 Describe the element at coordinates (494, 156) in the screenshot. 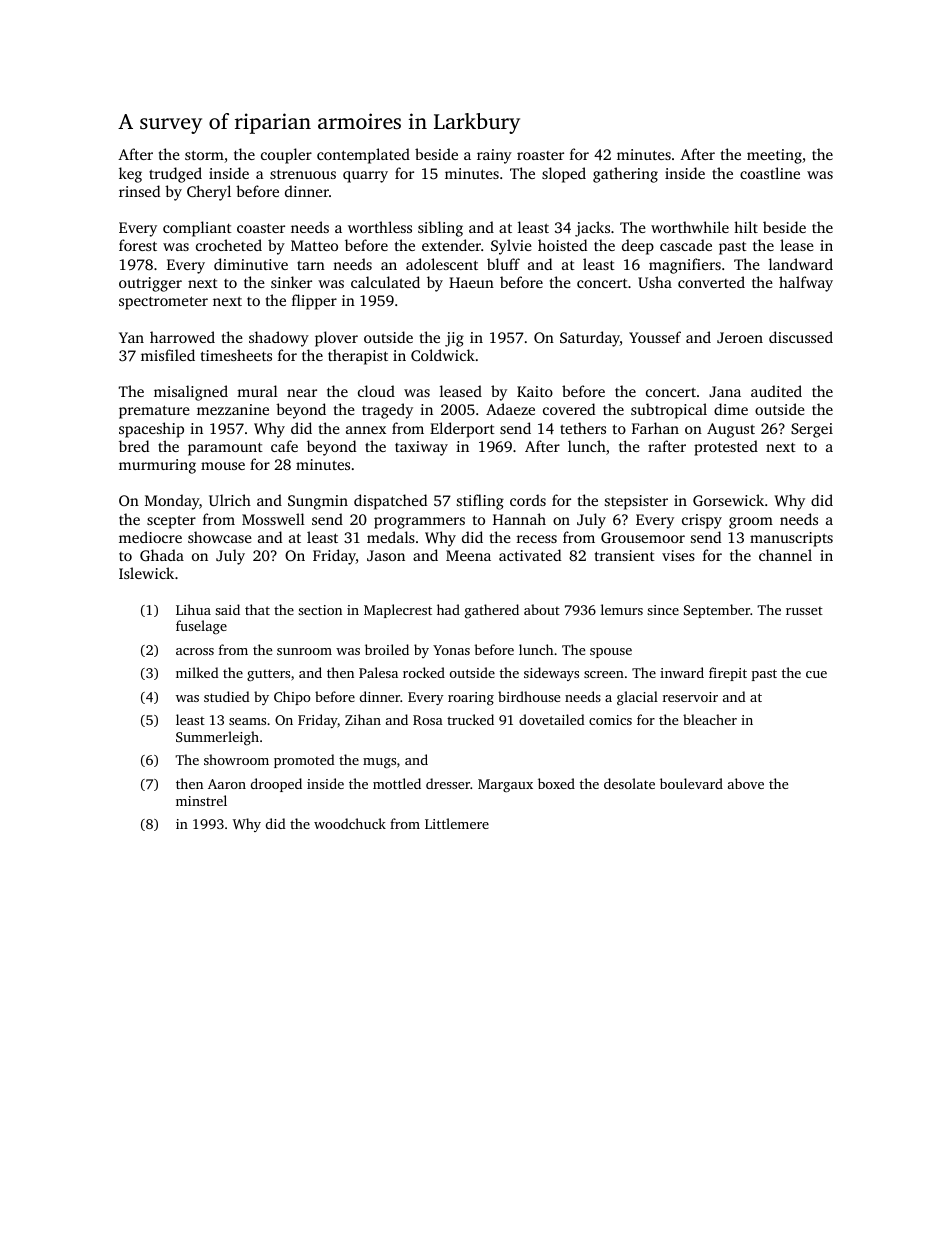

I see `rainy` at that location.
